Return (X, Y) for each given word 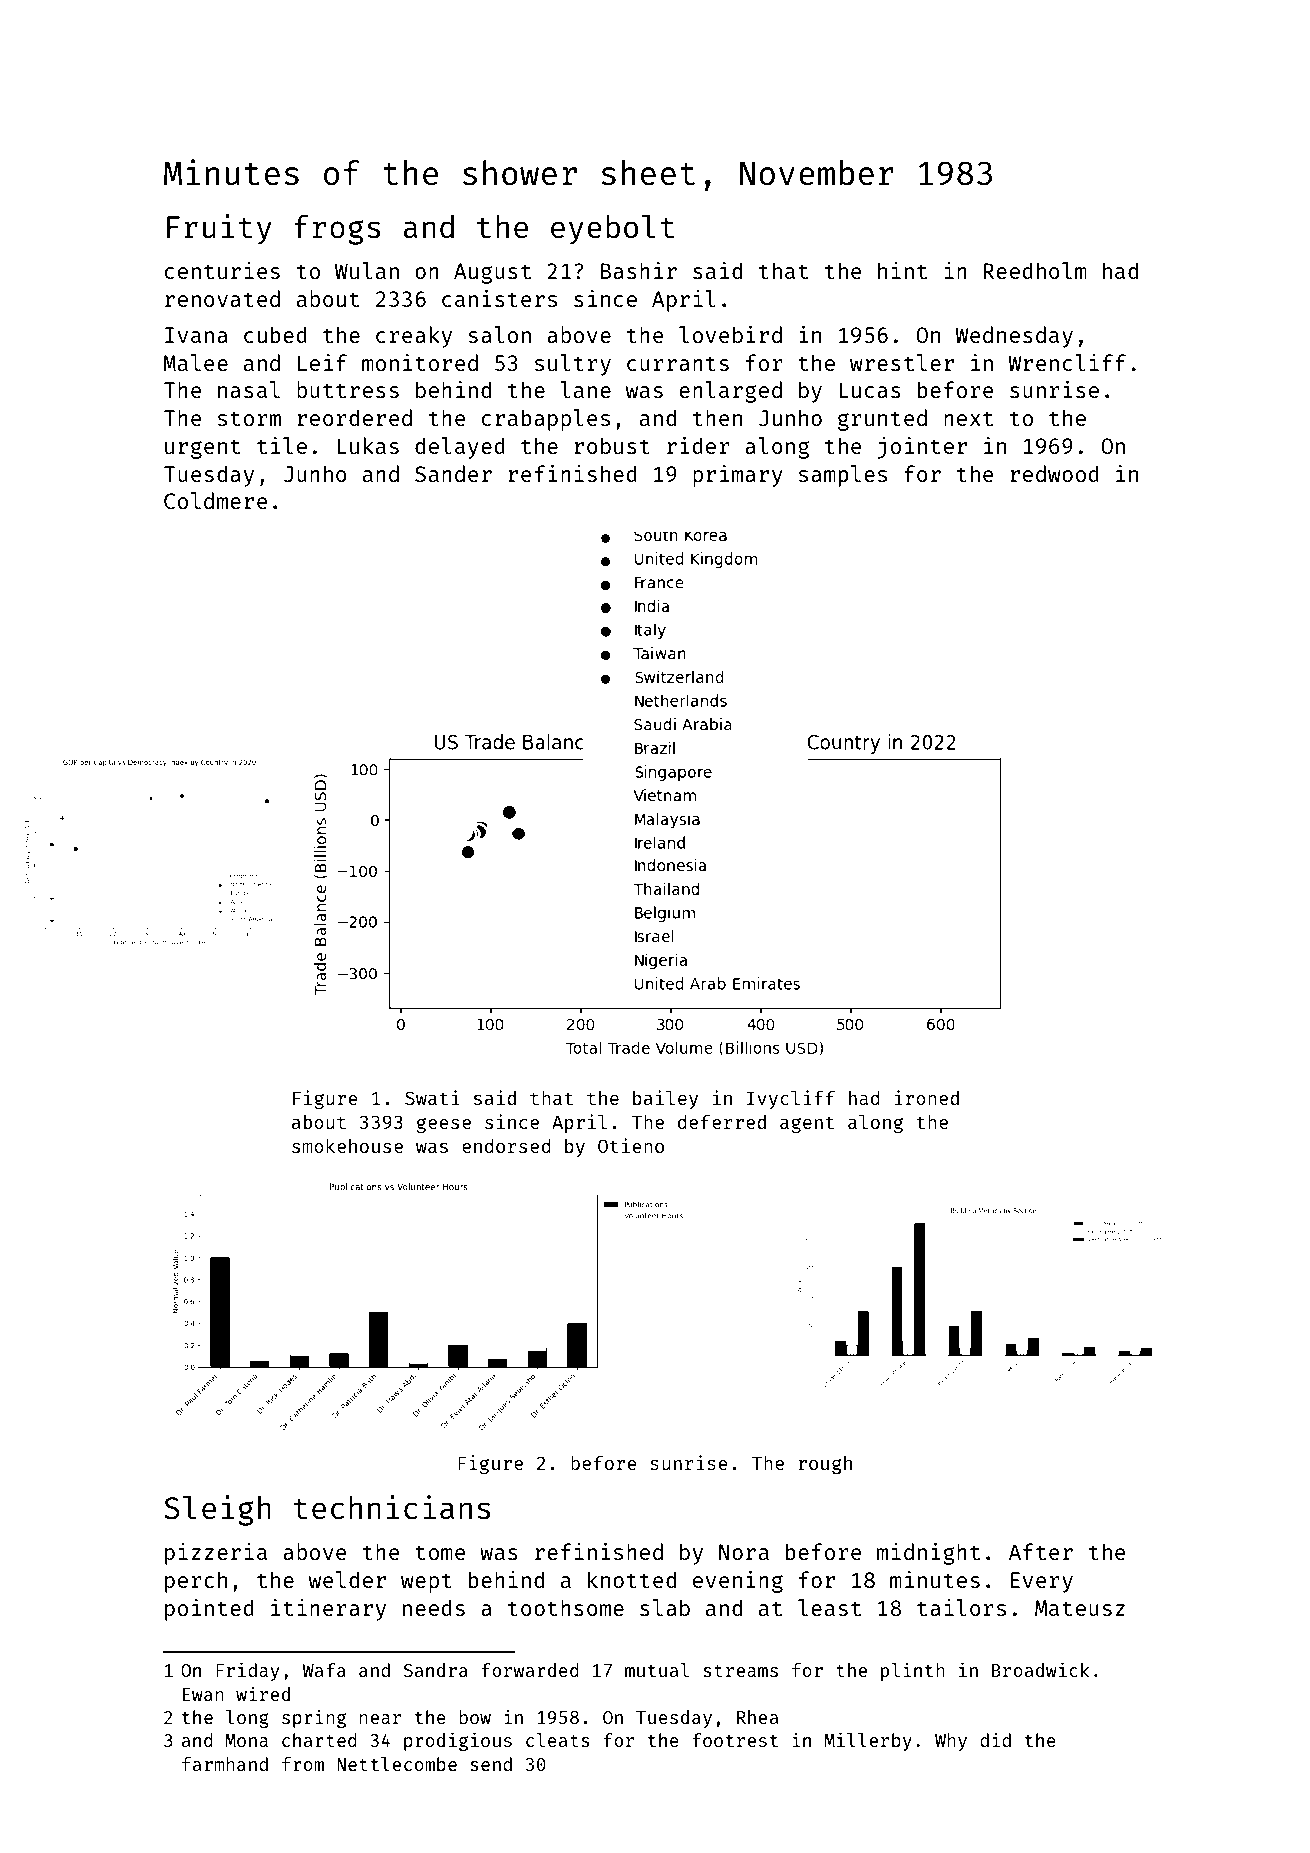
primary (738, 476)
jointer (922, 448)
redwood (1054, 473)
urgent (202, 449)
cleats (558, 1740)
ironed (927, 1097)
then (717, 417)
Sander (453, 473)
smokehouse (347, 1146)
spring (314, 1718)
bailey (665, 1099)
